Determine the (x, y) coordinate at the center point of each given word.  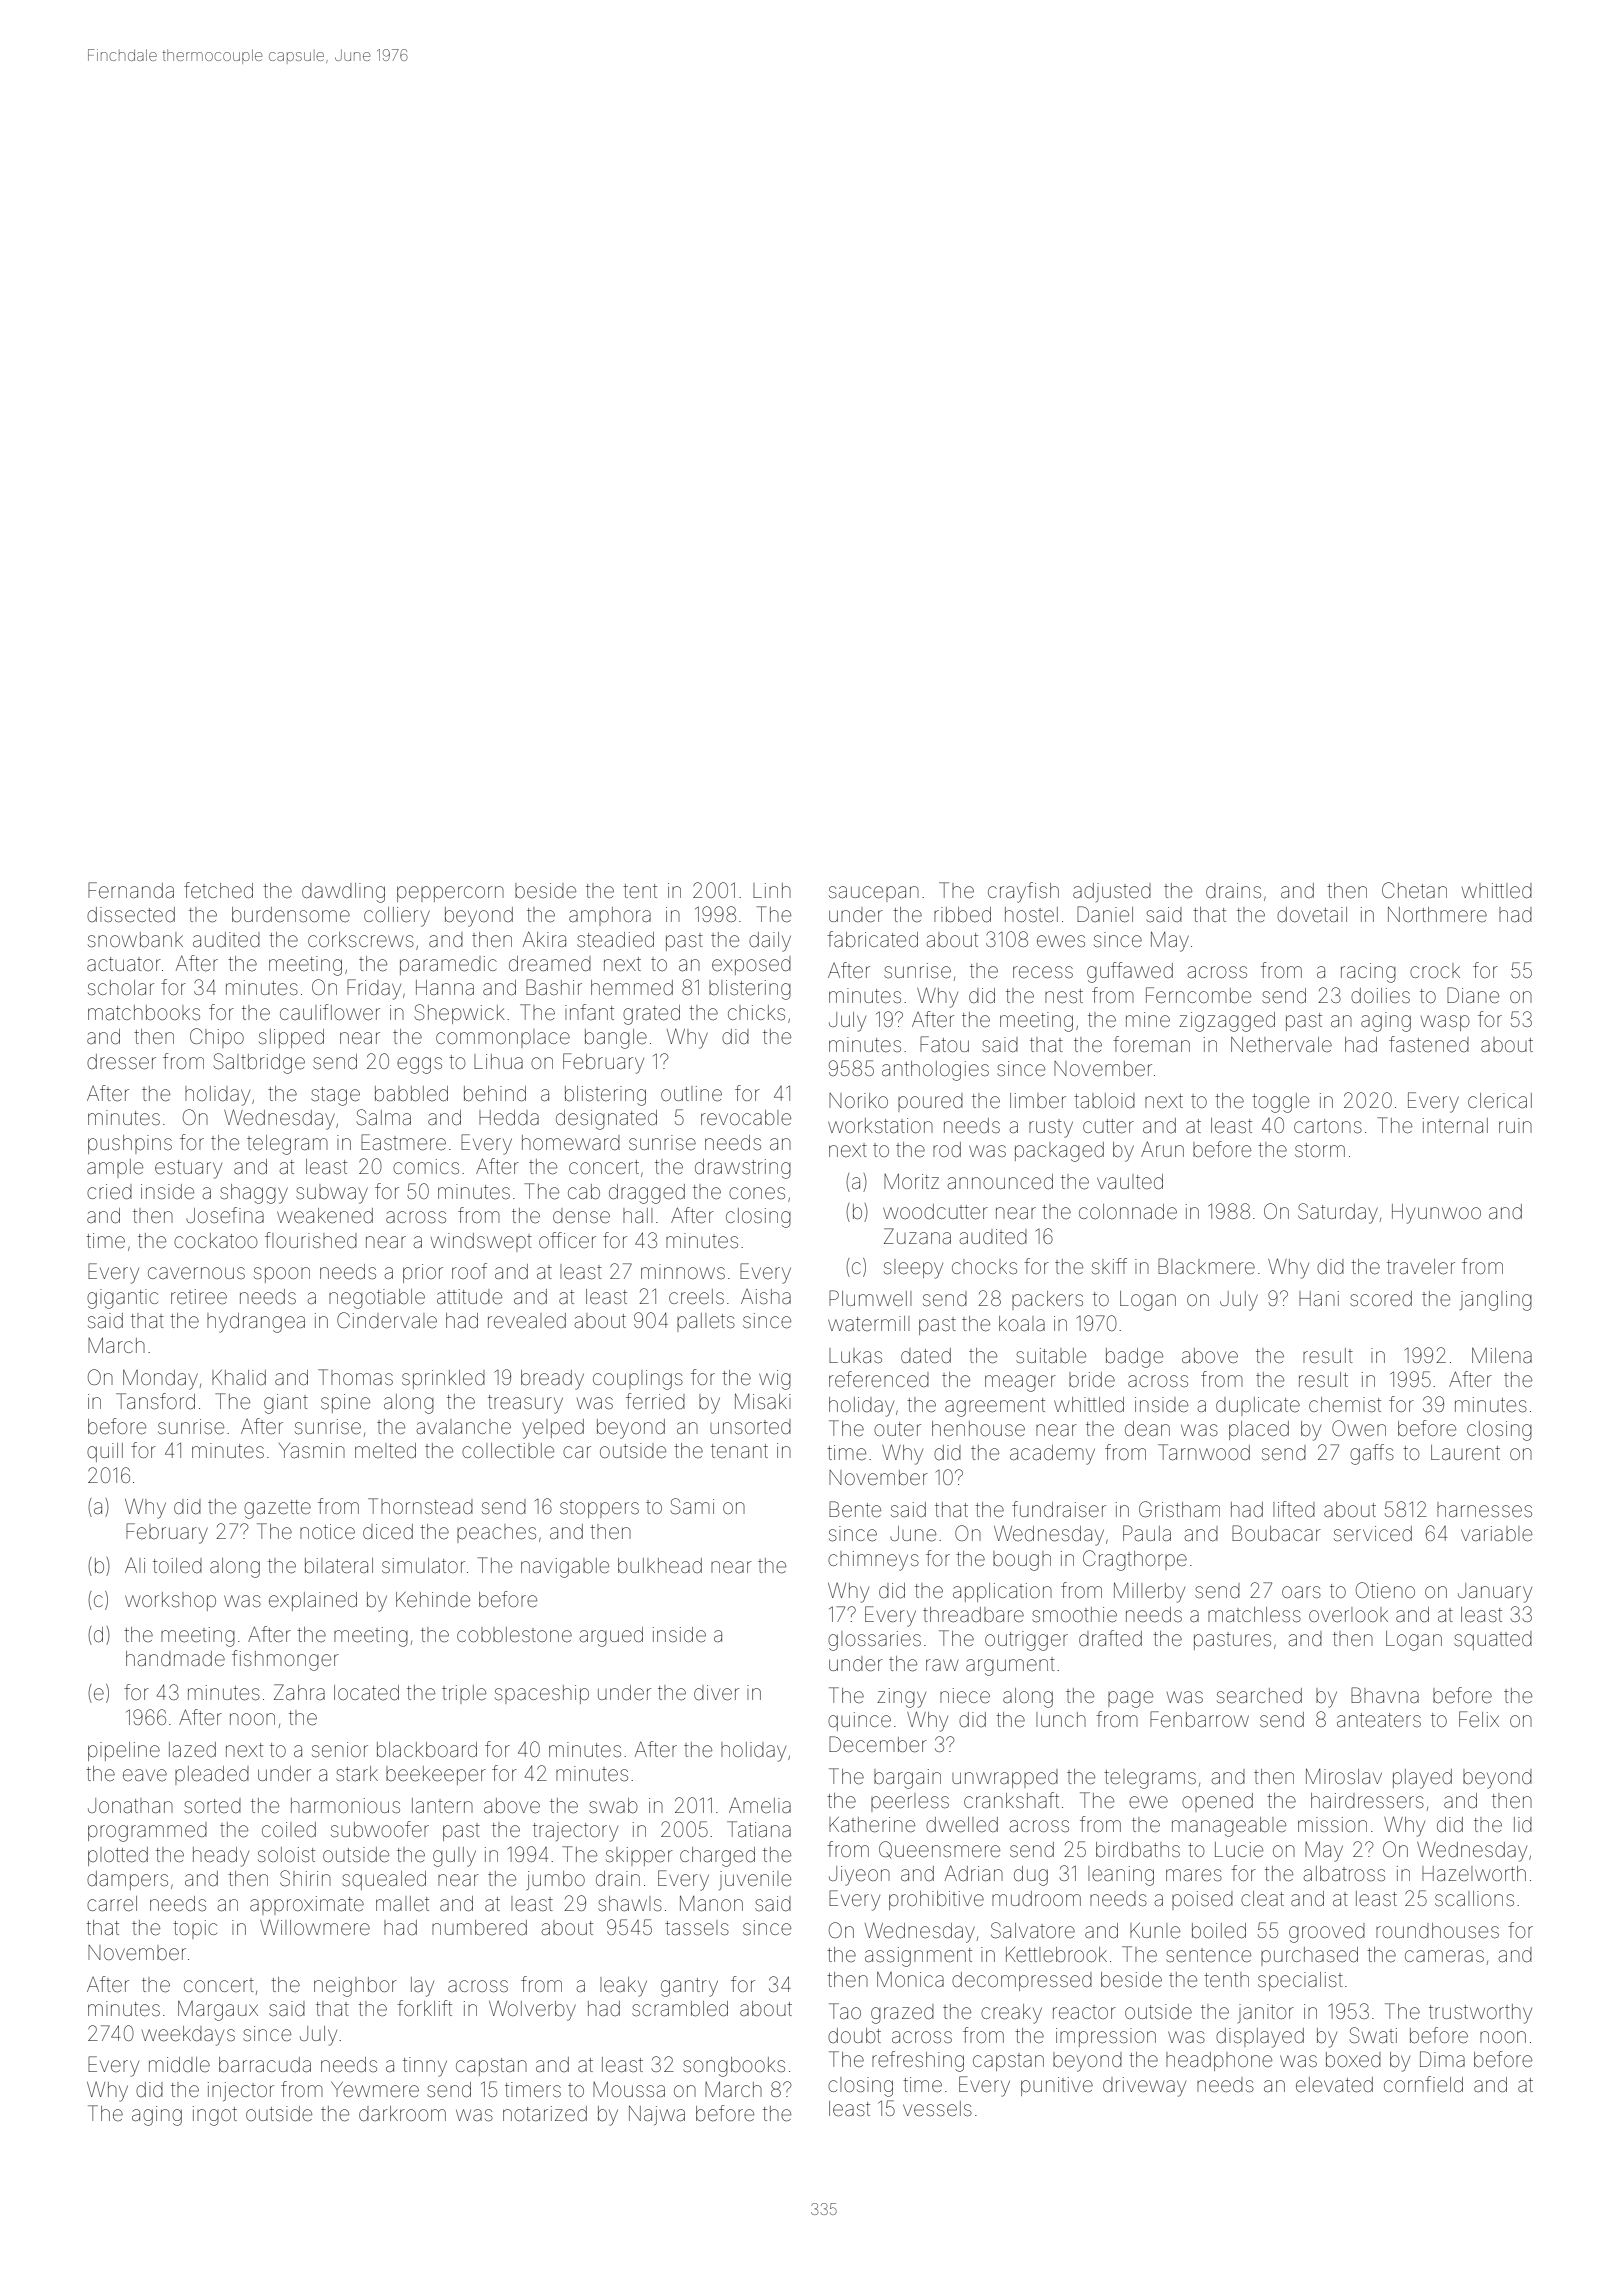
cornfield (1423, 2084)
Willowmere (315, 1927)
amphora (610, 916)
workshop (170, 1601)
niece (965, 1696)
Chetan (1414, 890)
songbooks (734, 2067)
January (1495, 1593)
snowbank (135, 940)
